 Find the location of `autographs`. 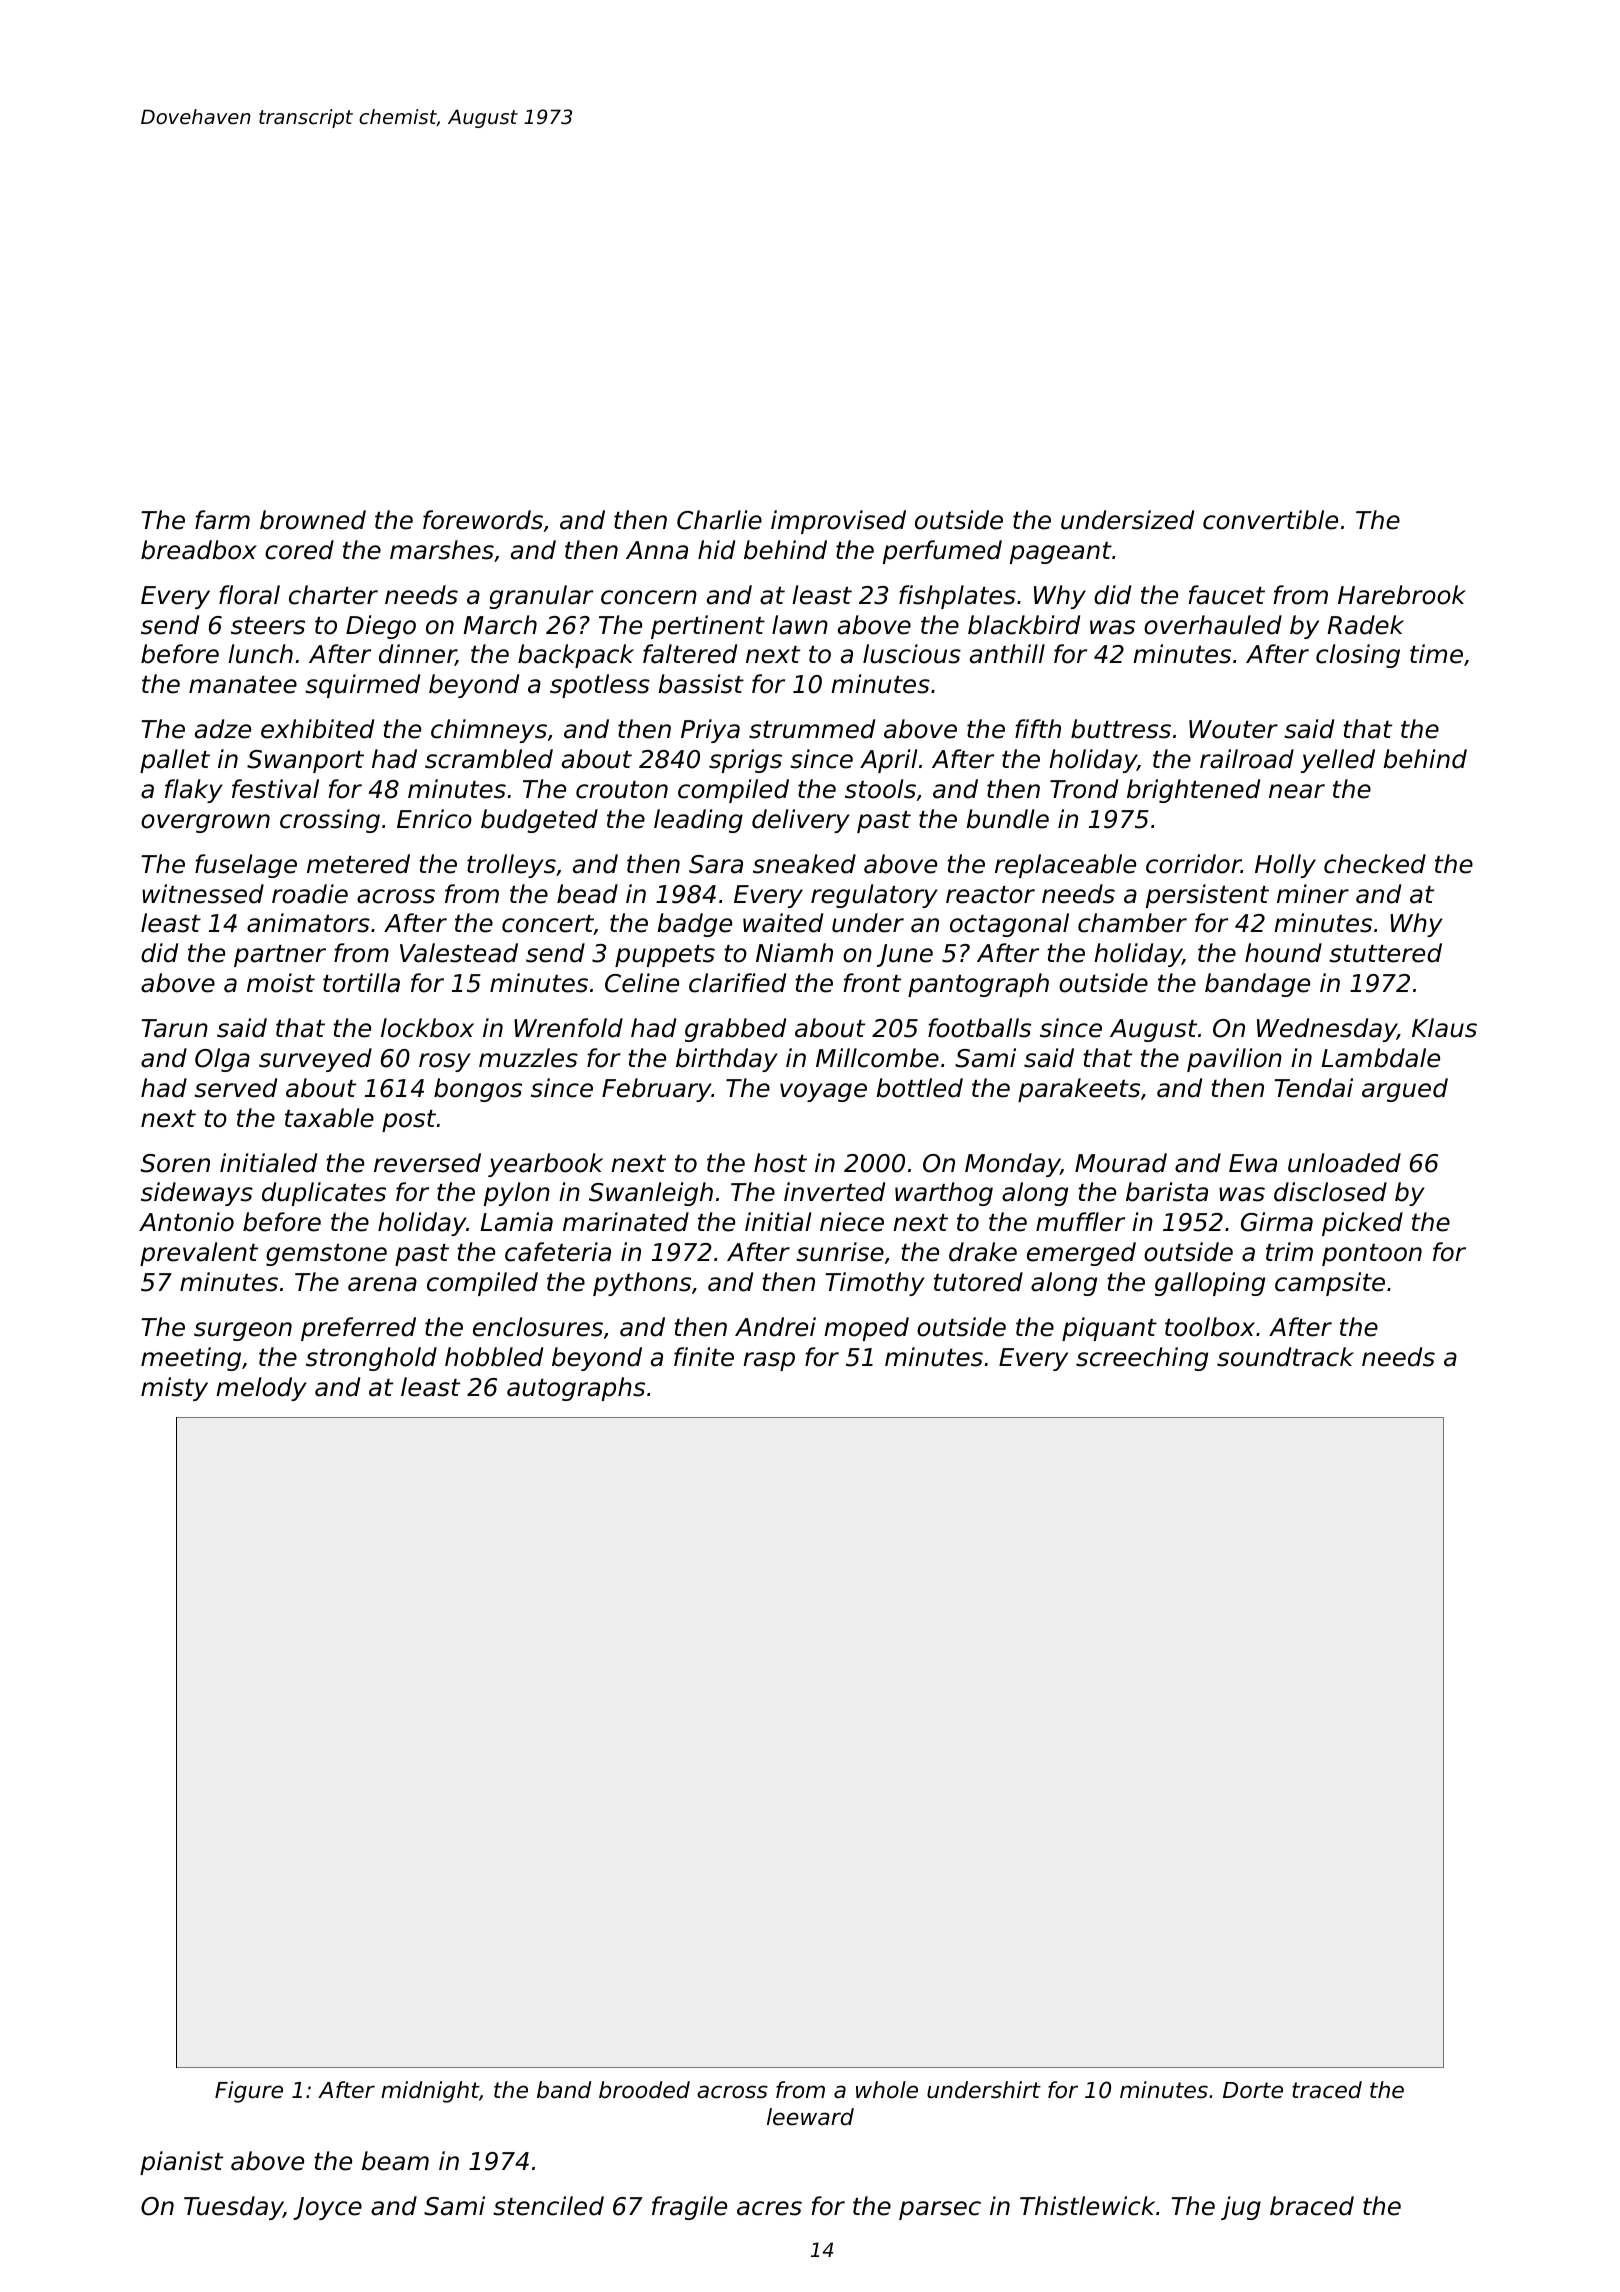

autographs is located at coordinates (576, 1389).
